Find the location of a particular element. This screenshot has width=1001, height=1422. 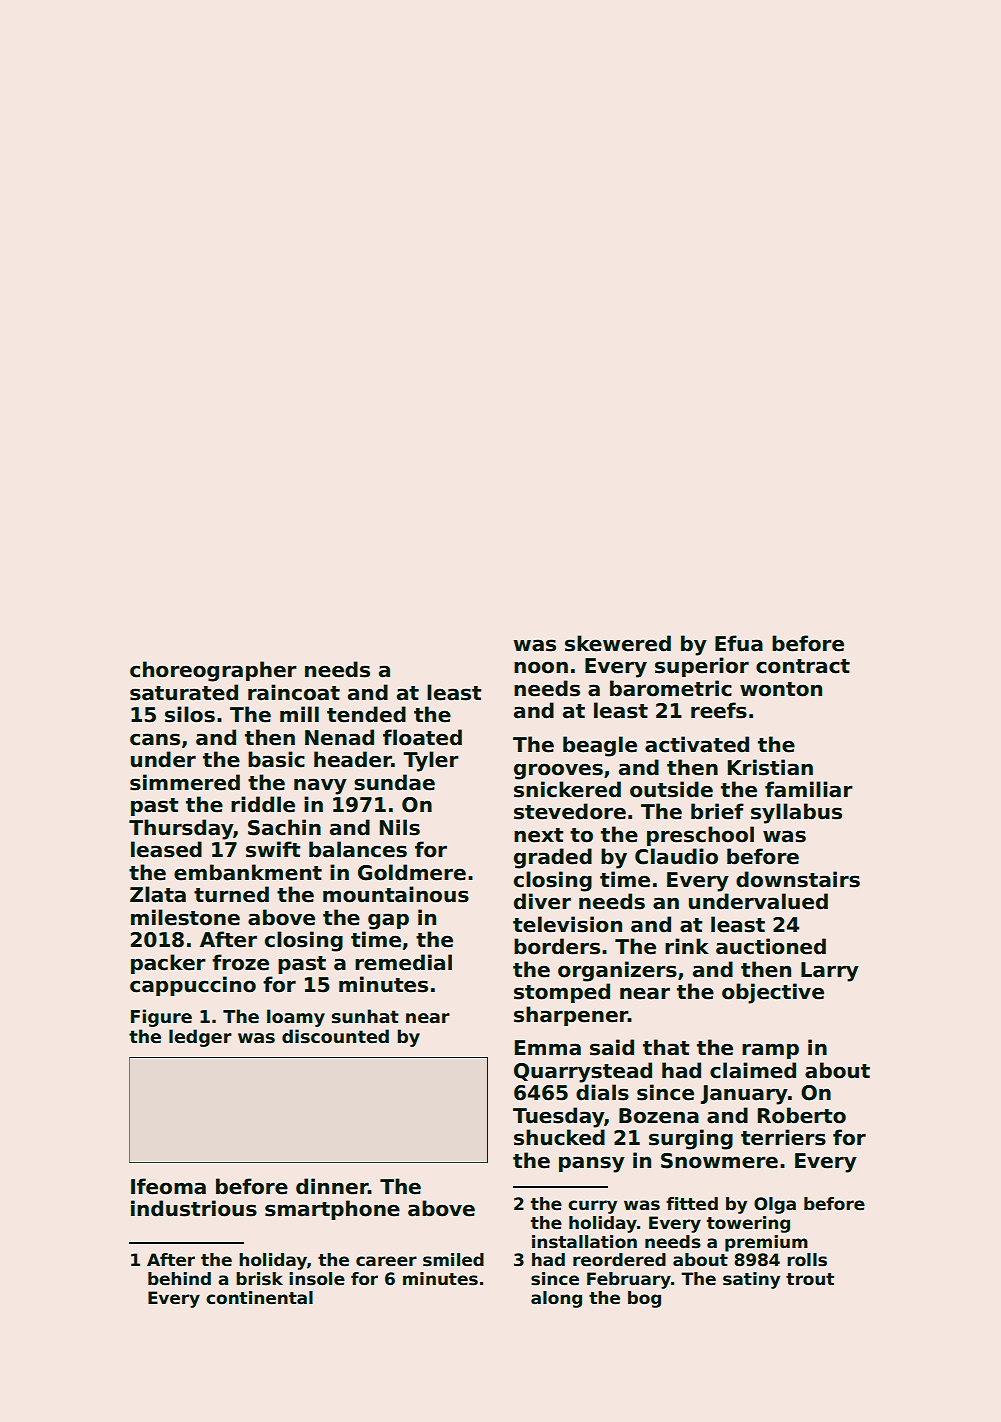

cappuccino is located at coordinates (193, 986).
